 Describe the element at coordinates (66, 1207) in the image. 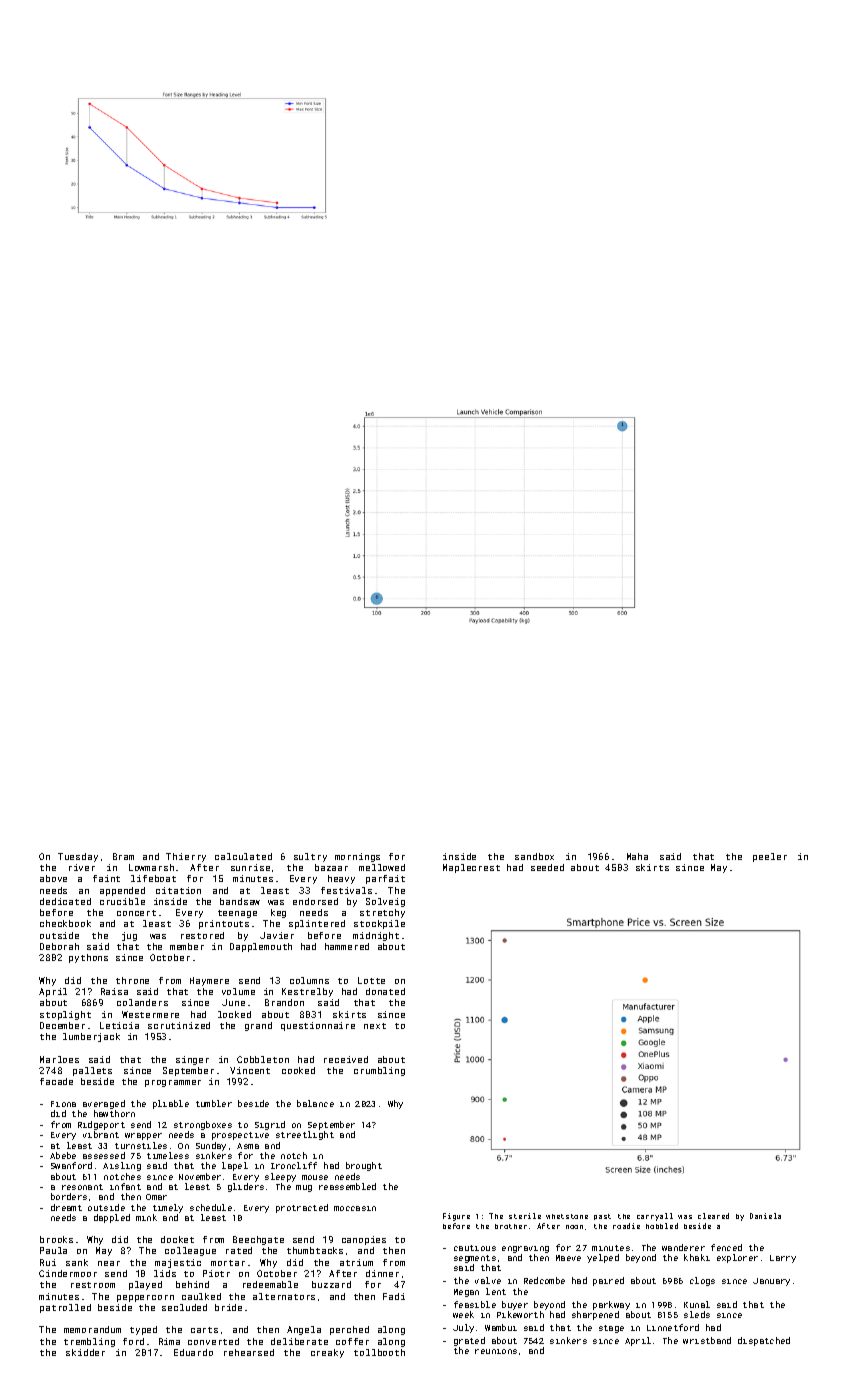

I see `dreamt` at that location.
